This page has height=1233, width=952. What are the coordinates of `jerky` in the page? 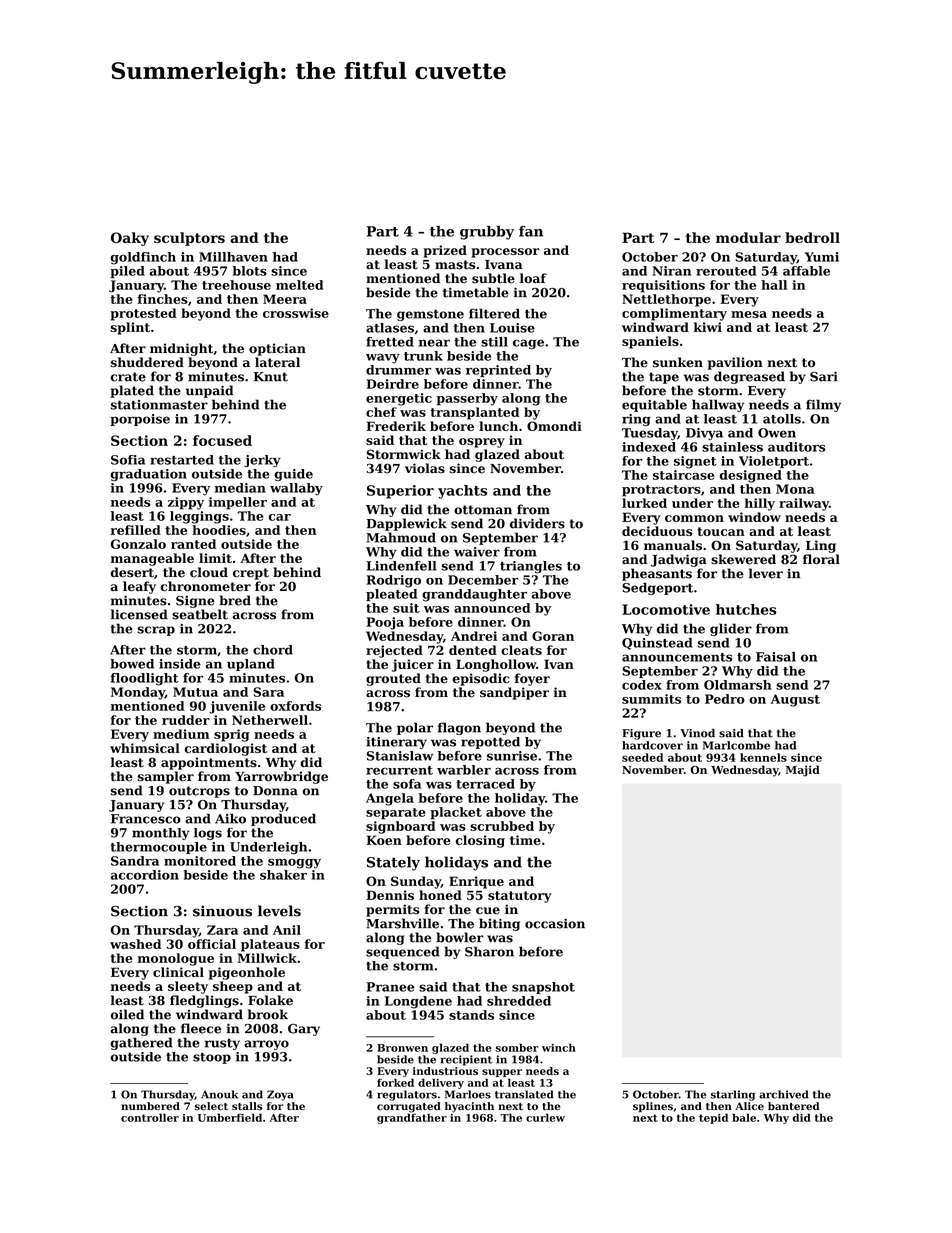 It's located at (262, 461).
